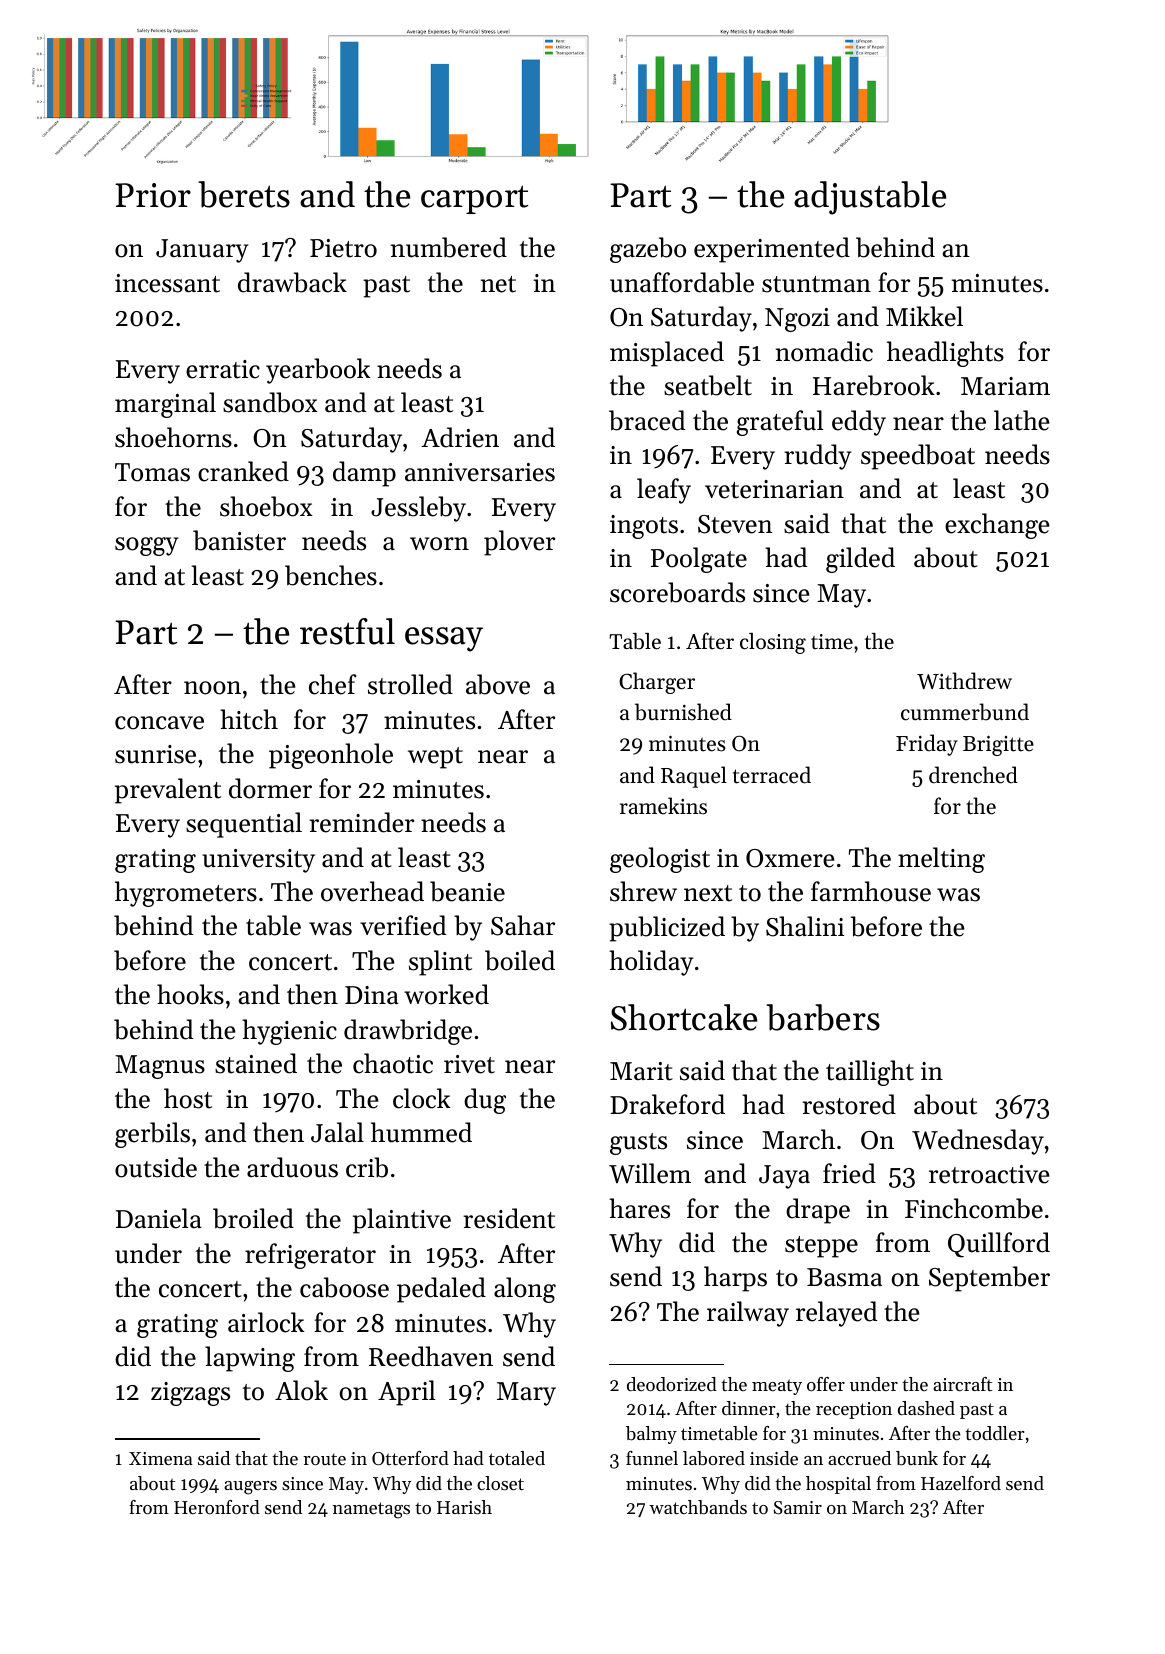  Describe the element at coordinates (517, 1458) in the screenshot. I see `totaled` at that location.
